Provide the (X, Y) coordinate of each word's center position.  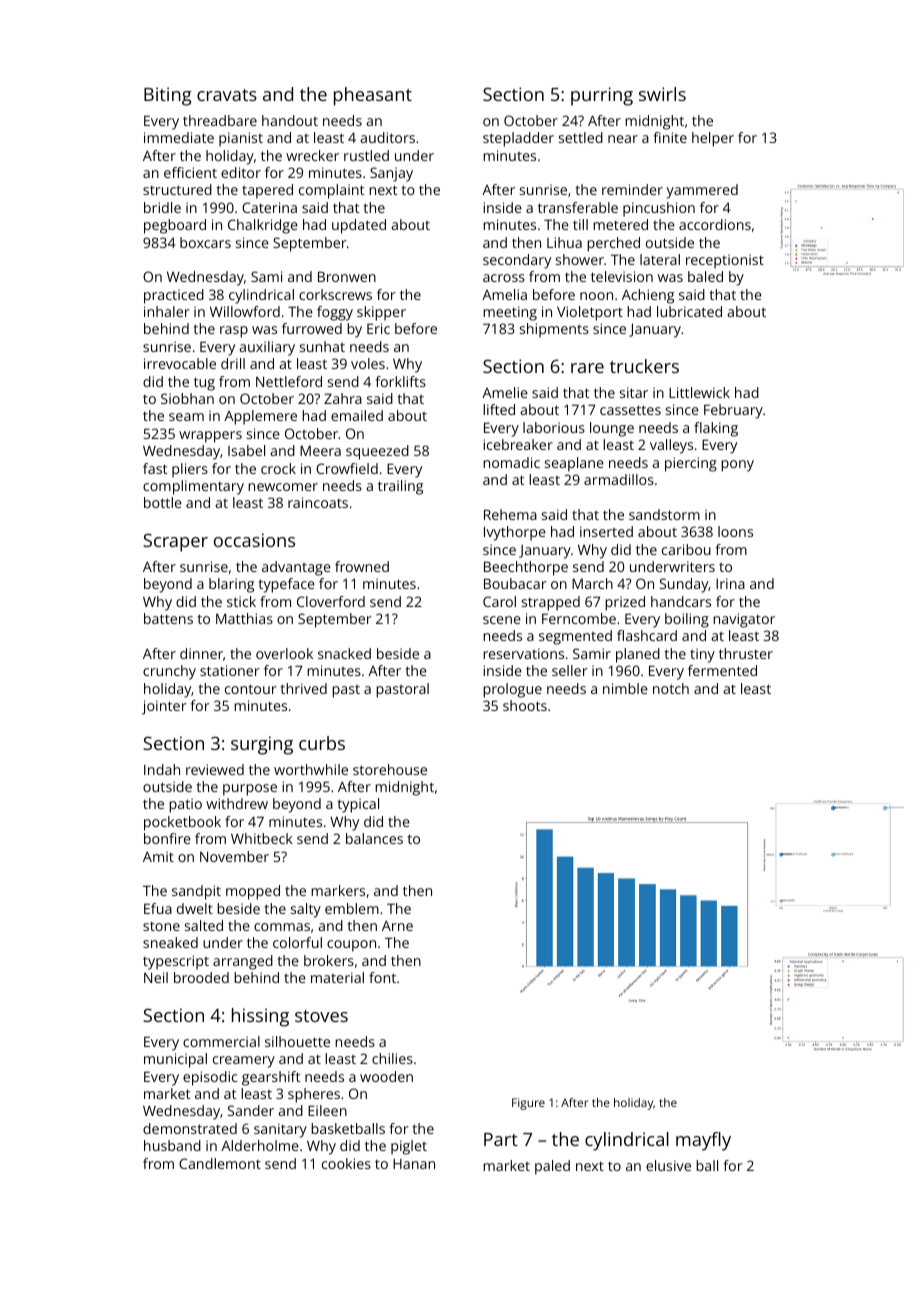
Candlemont (220, 1163)
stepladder (518, 139)
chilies (392, 1058)
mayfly (703, 1141)
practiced (174, 296)
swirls (662, 94)
